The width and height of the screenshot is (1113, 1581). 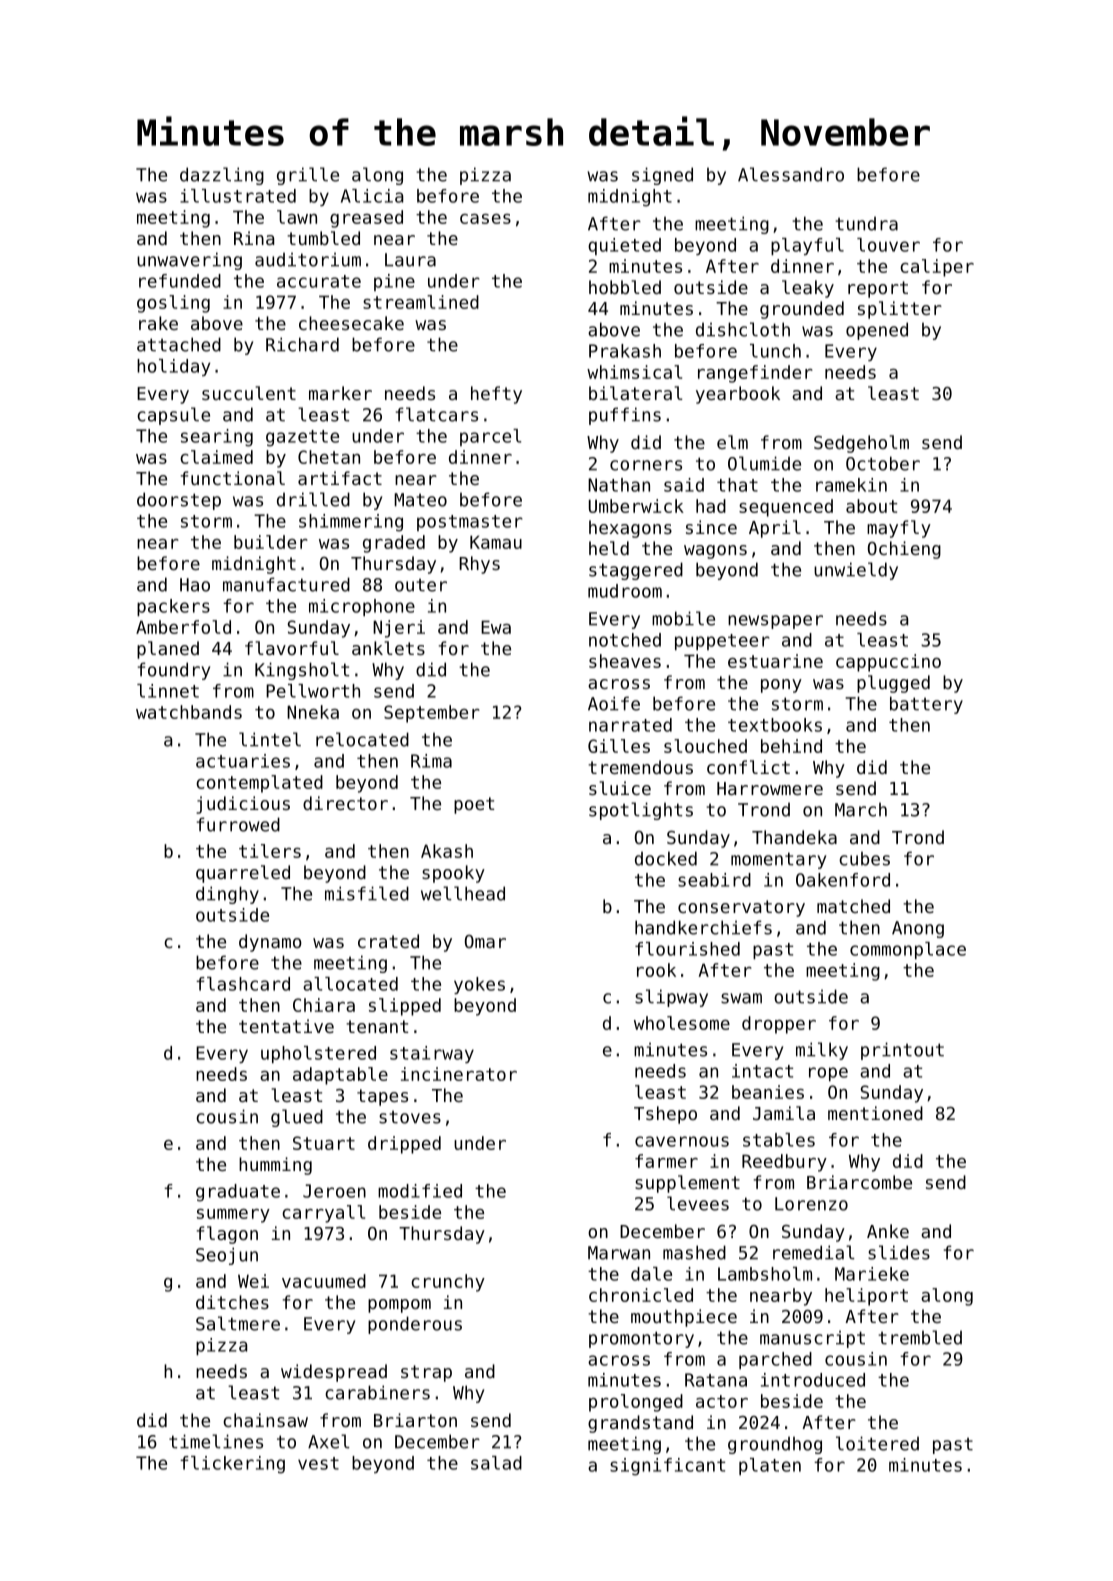 What do you see at coordinates (195, 585) in the screenshot?
I see `Hao` at bounding box center [195, 585].
